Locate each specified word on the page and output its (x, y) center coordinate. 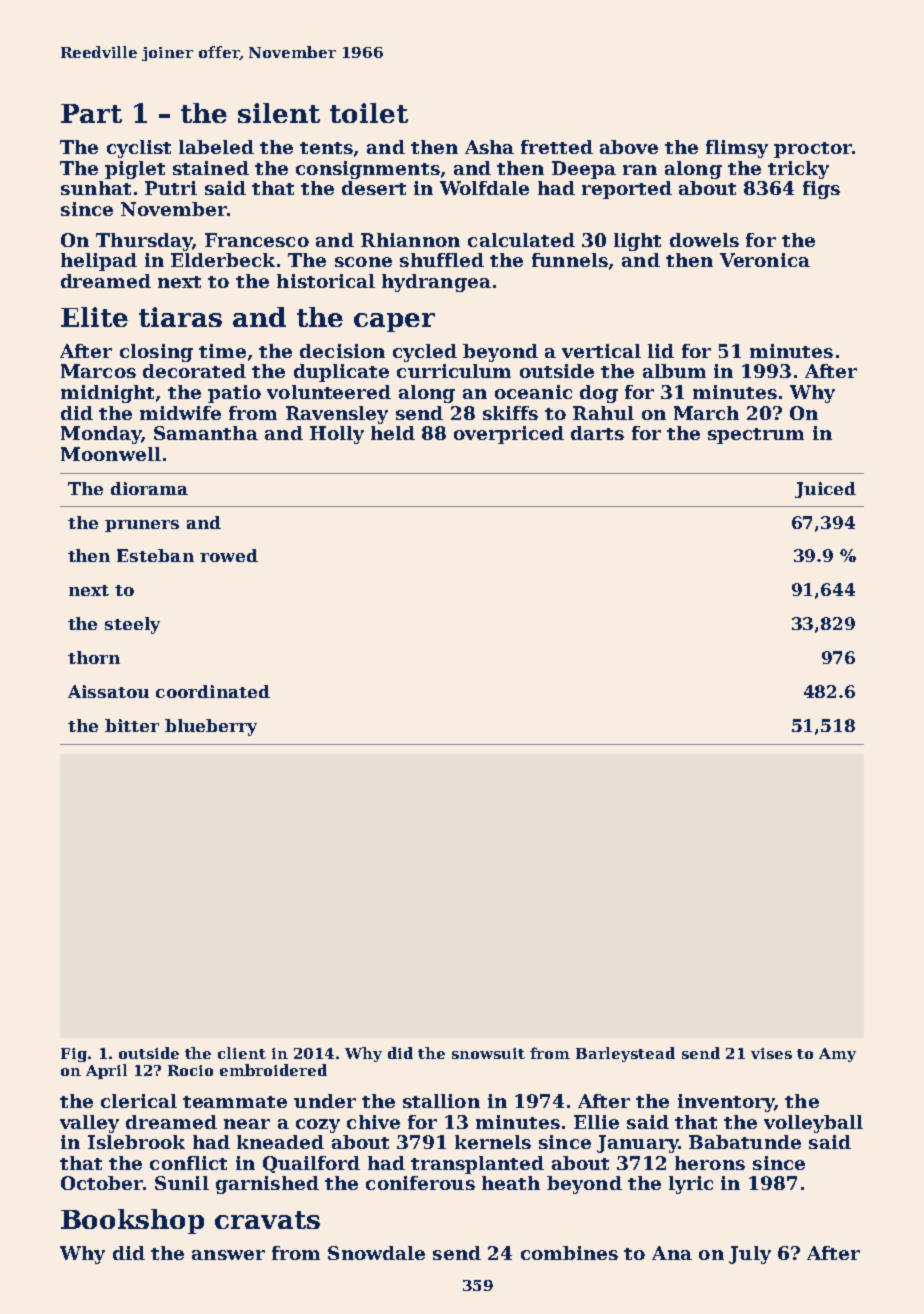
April (106, 1071)
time (222, 351)
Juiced (825, 490)
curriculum (454, 371)
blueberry (211, 727)
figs (821, 190)
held (393, 433)
